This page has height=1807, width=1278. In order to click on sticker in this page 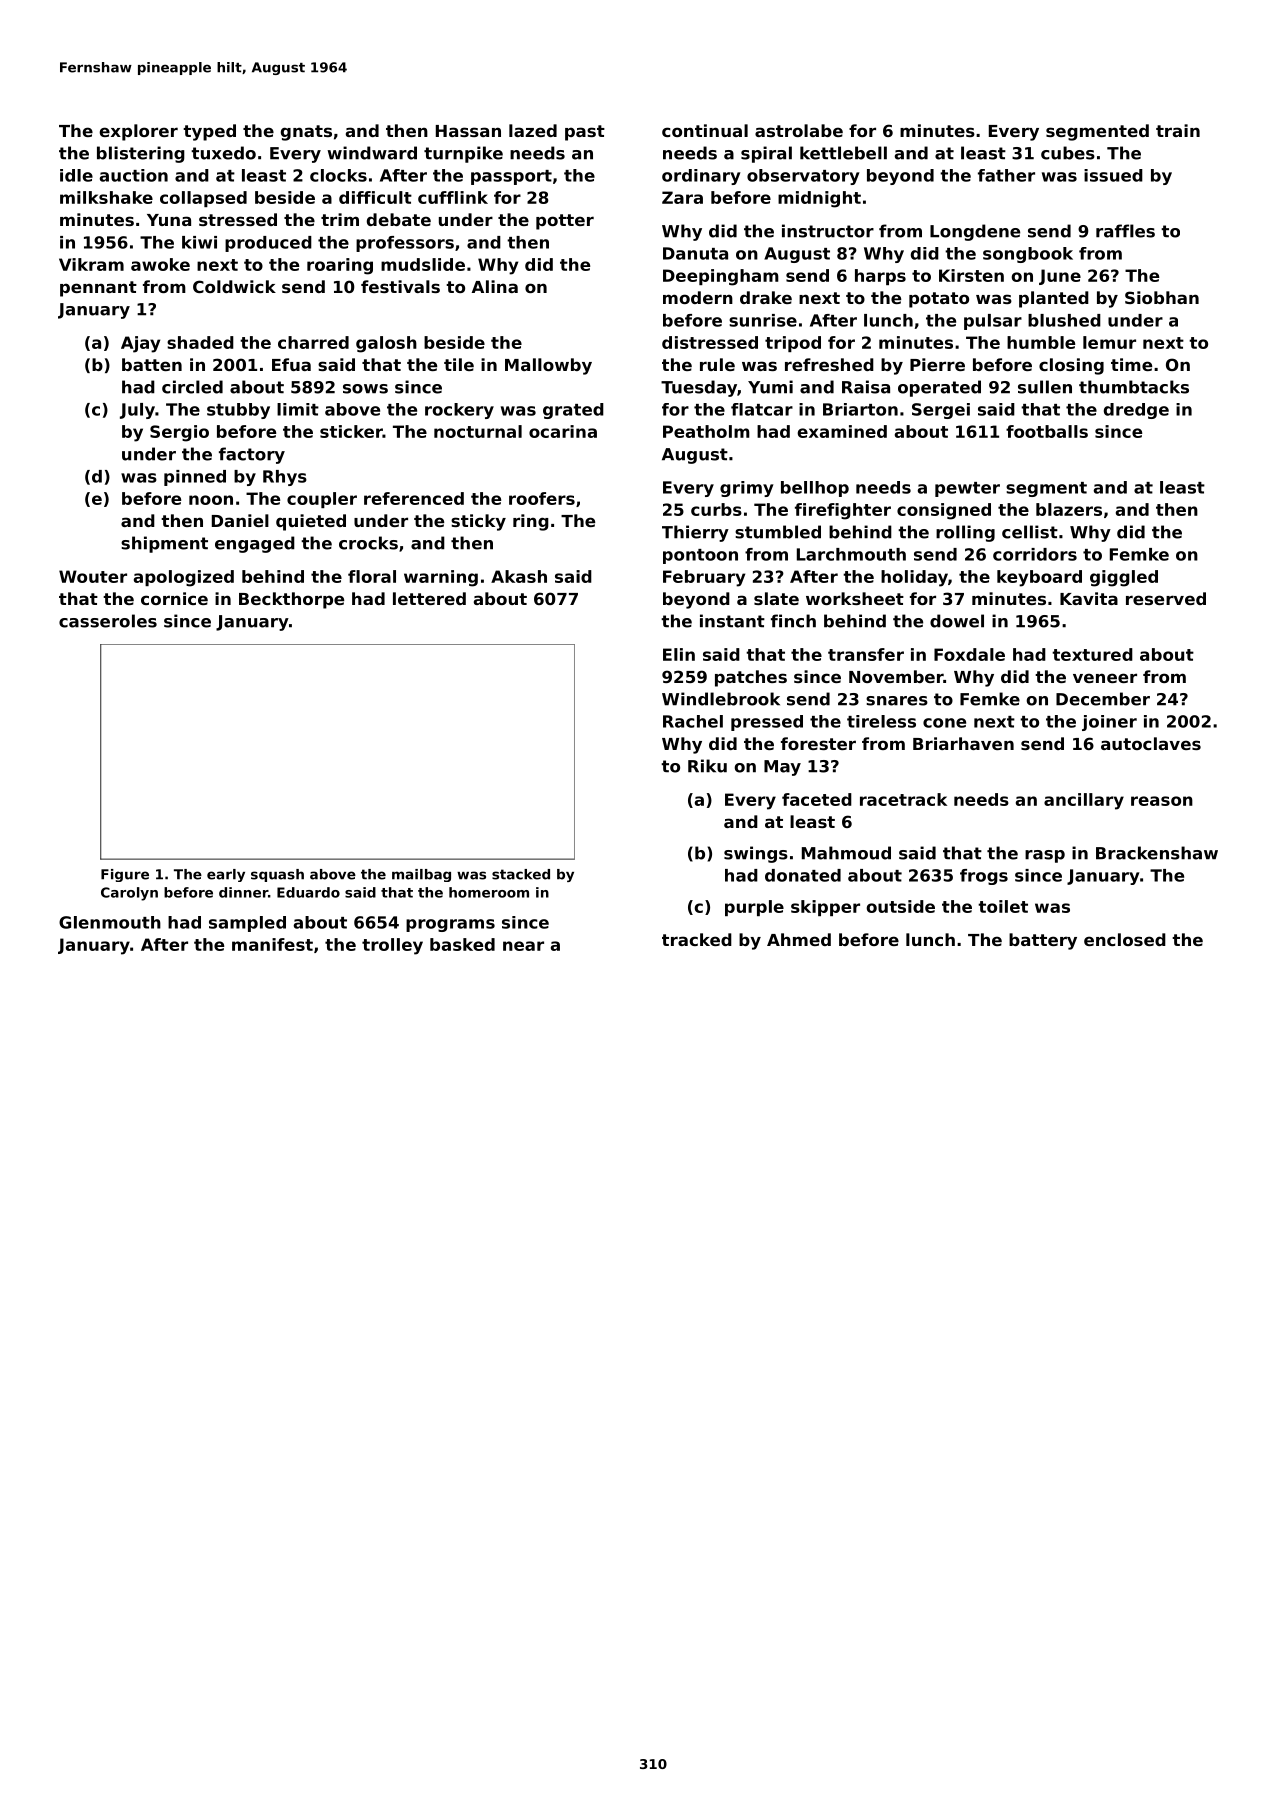, I will do `click(351, 431)`.
